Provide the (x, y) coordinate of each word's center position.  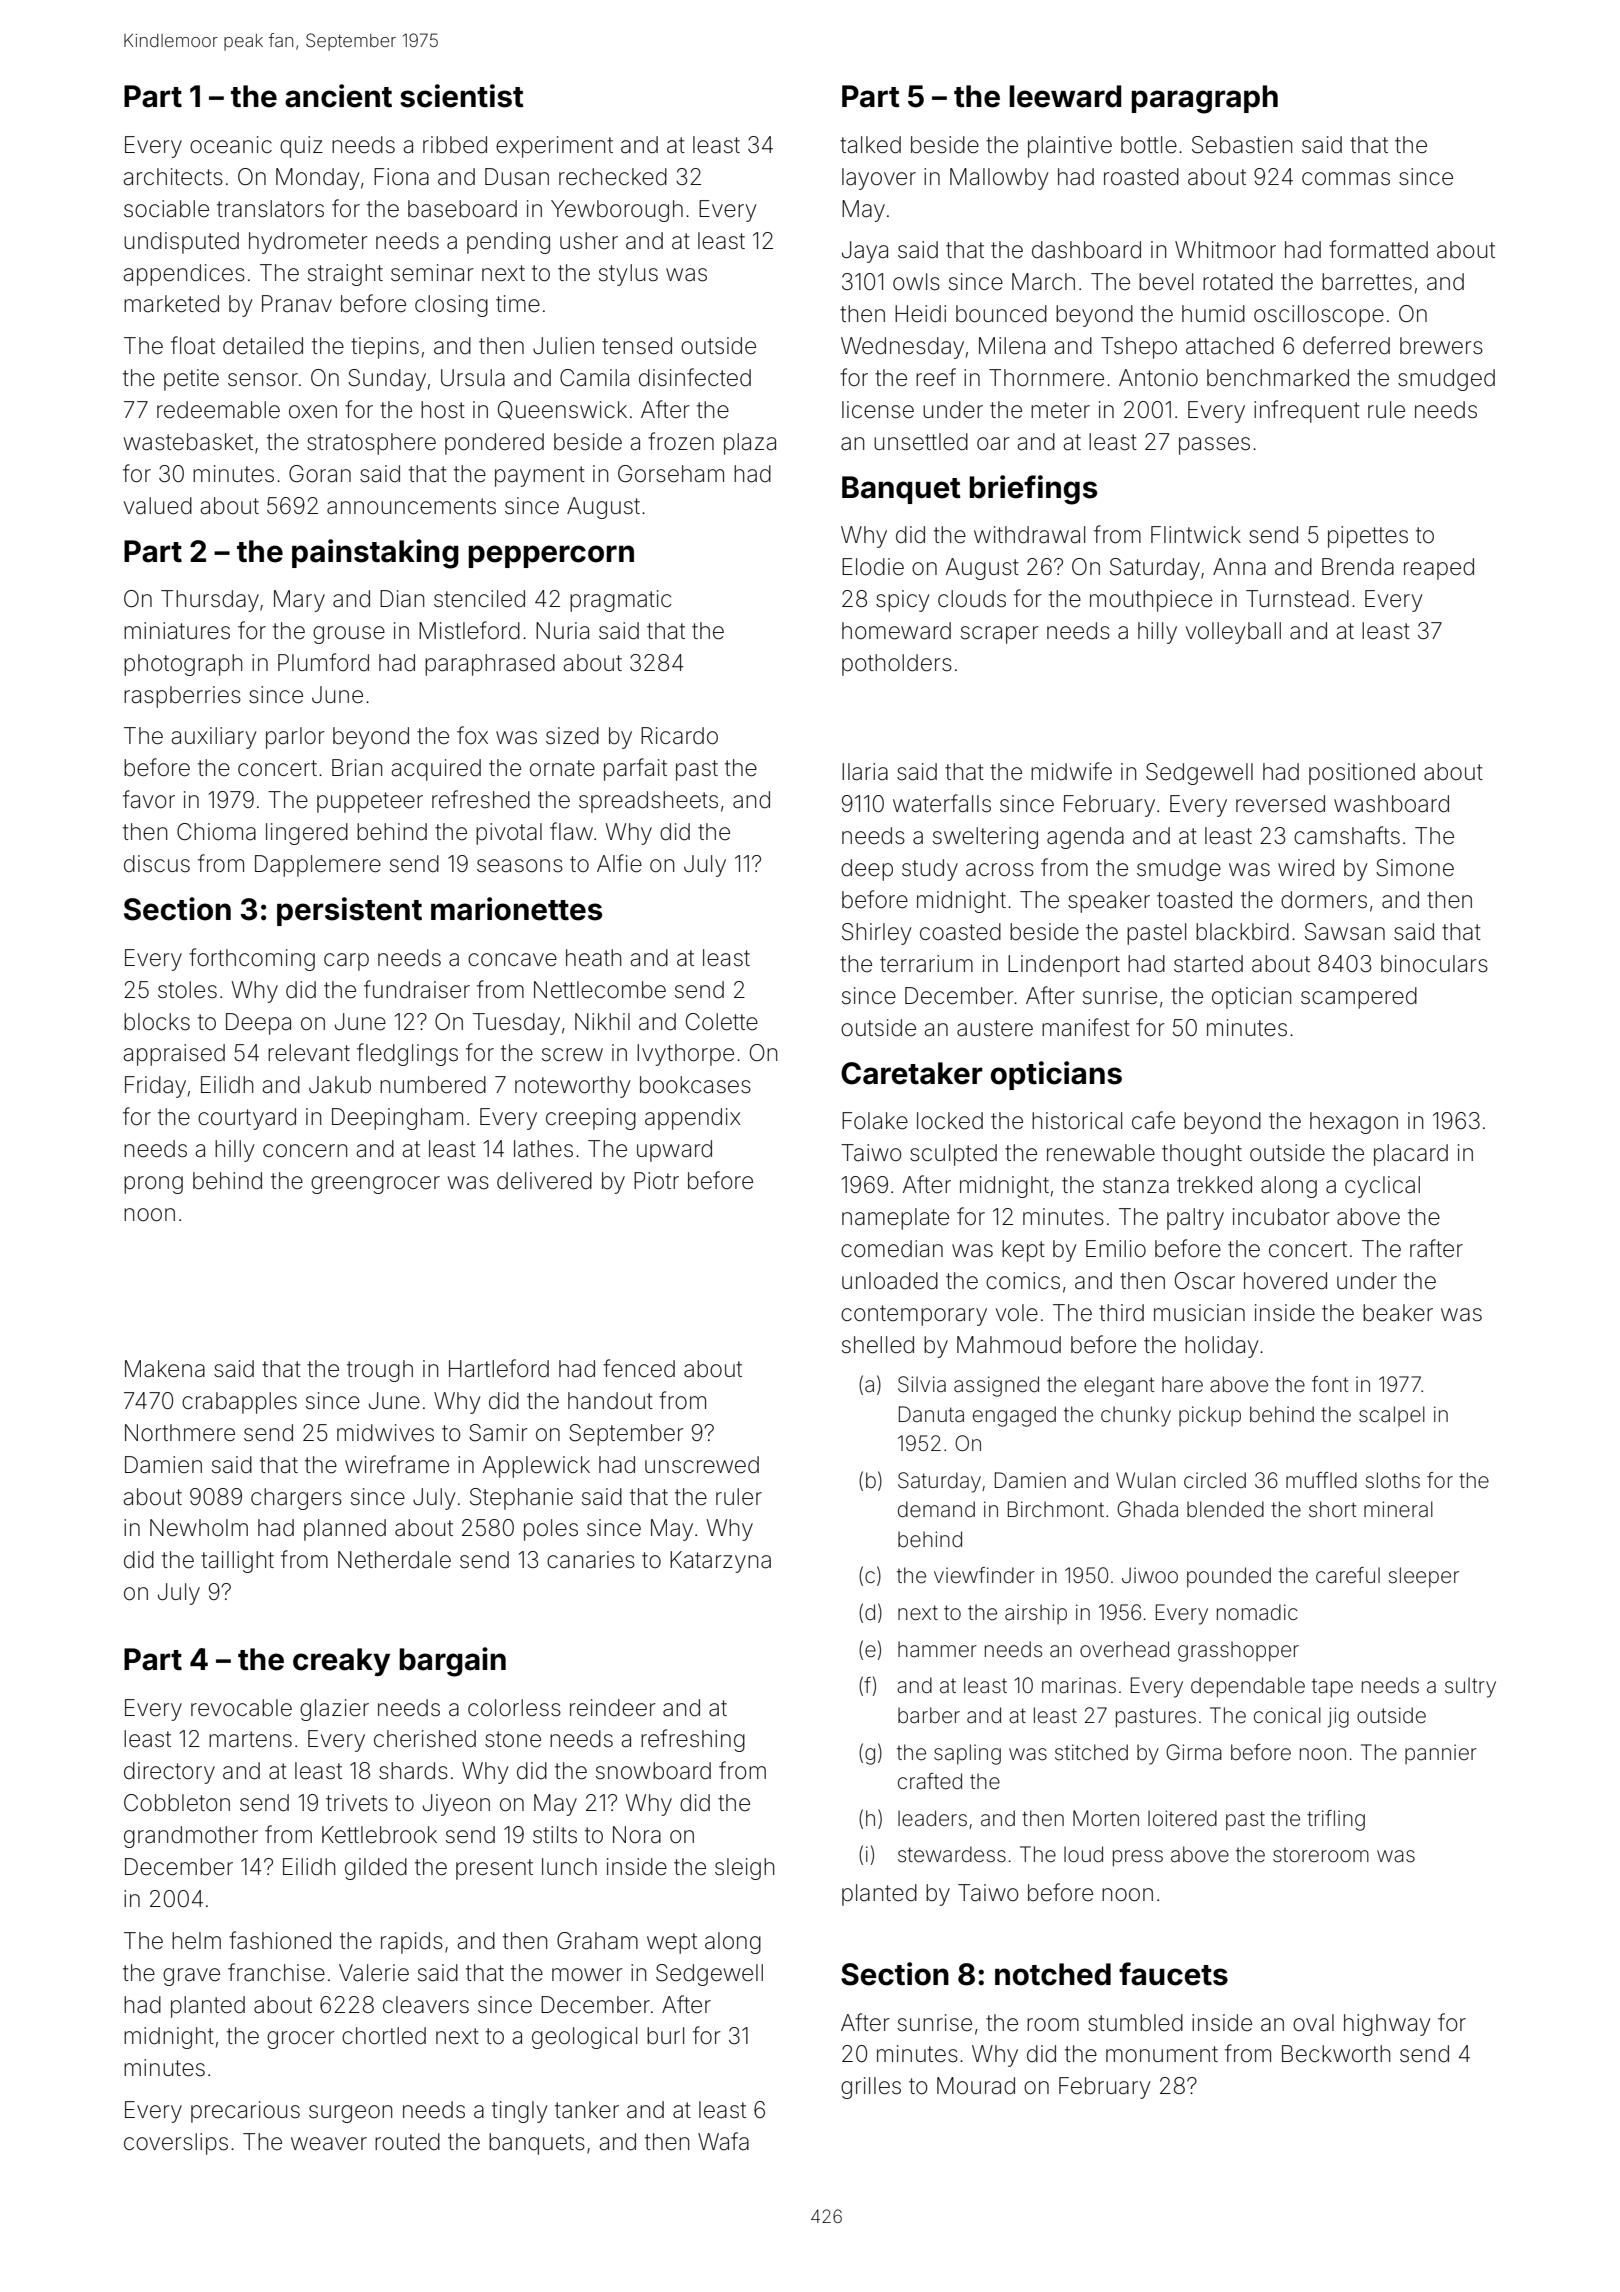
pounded (1229, 1577)
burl (665, 2035)
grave (191, 1977)
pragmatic (621, 601)
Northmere (180, 1433)
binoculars (1434, 964)
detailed (263, 346)
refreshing (693, 1740)
